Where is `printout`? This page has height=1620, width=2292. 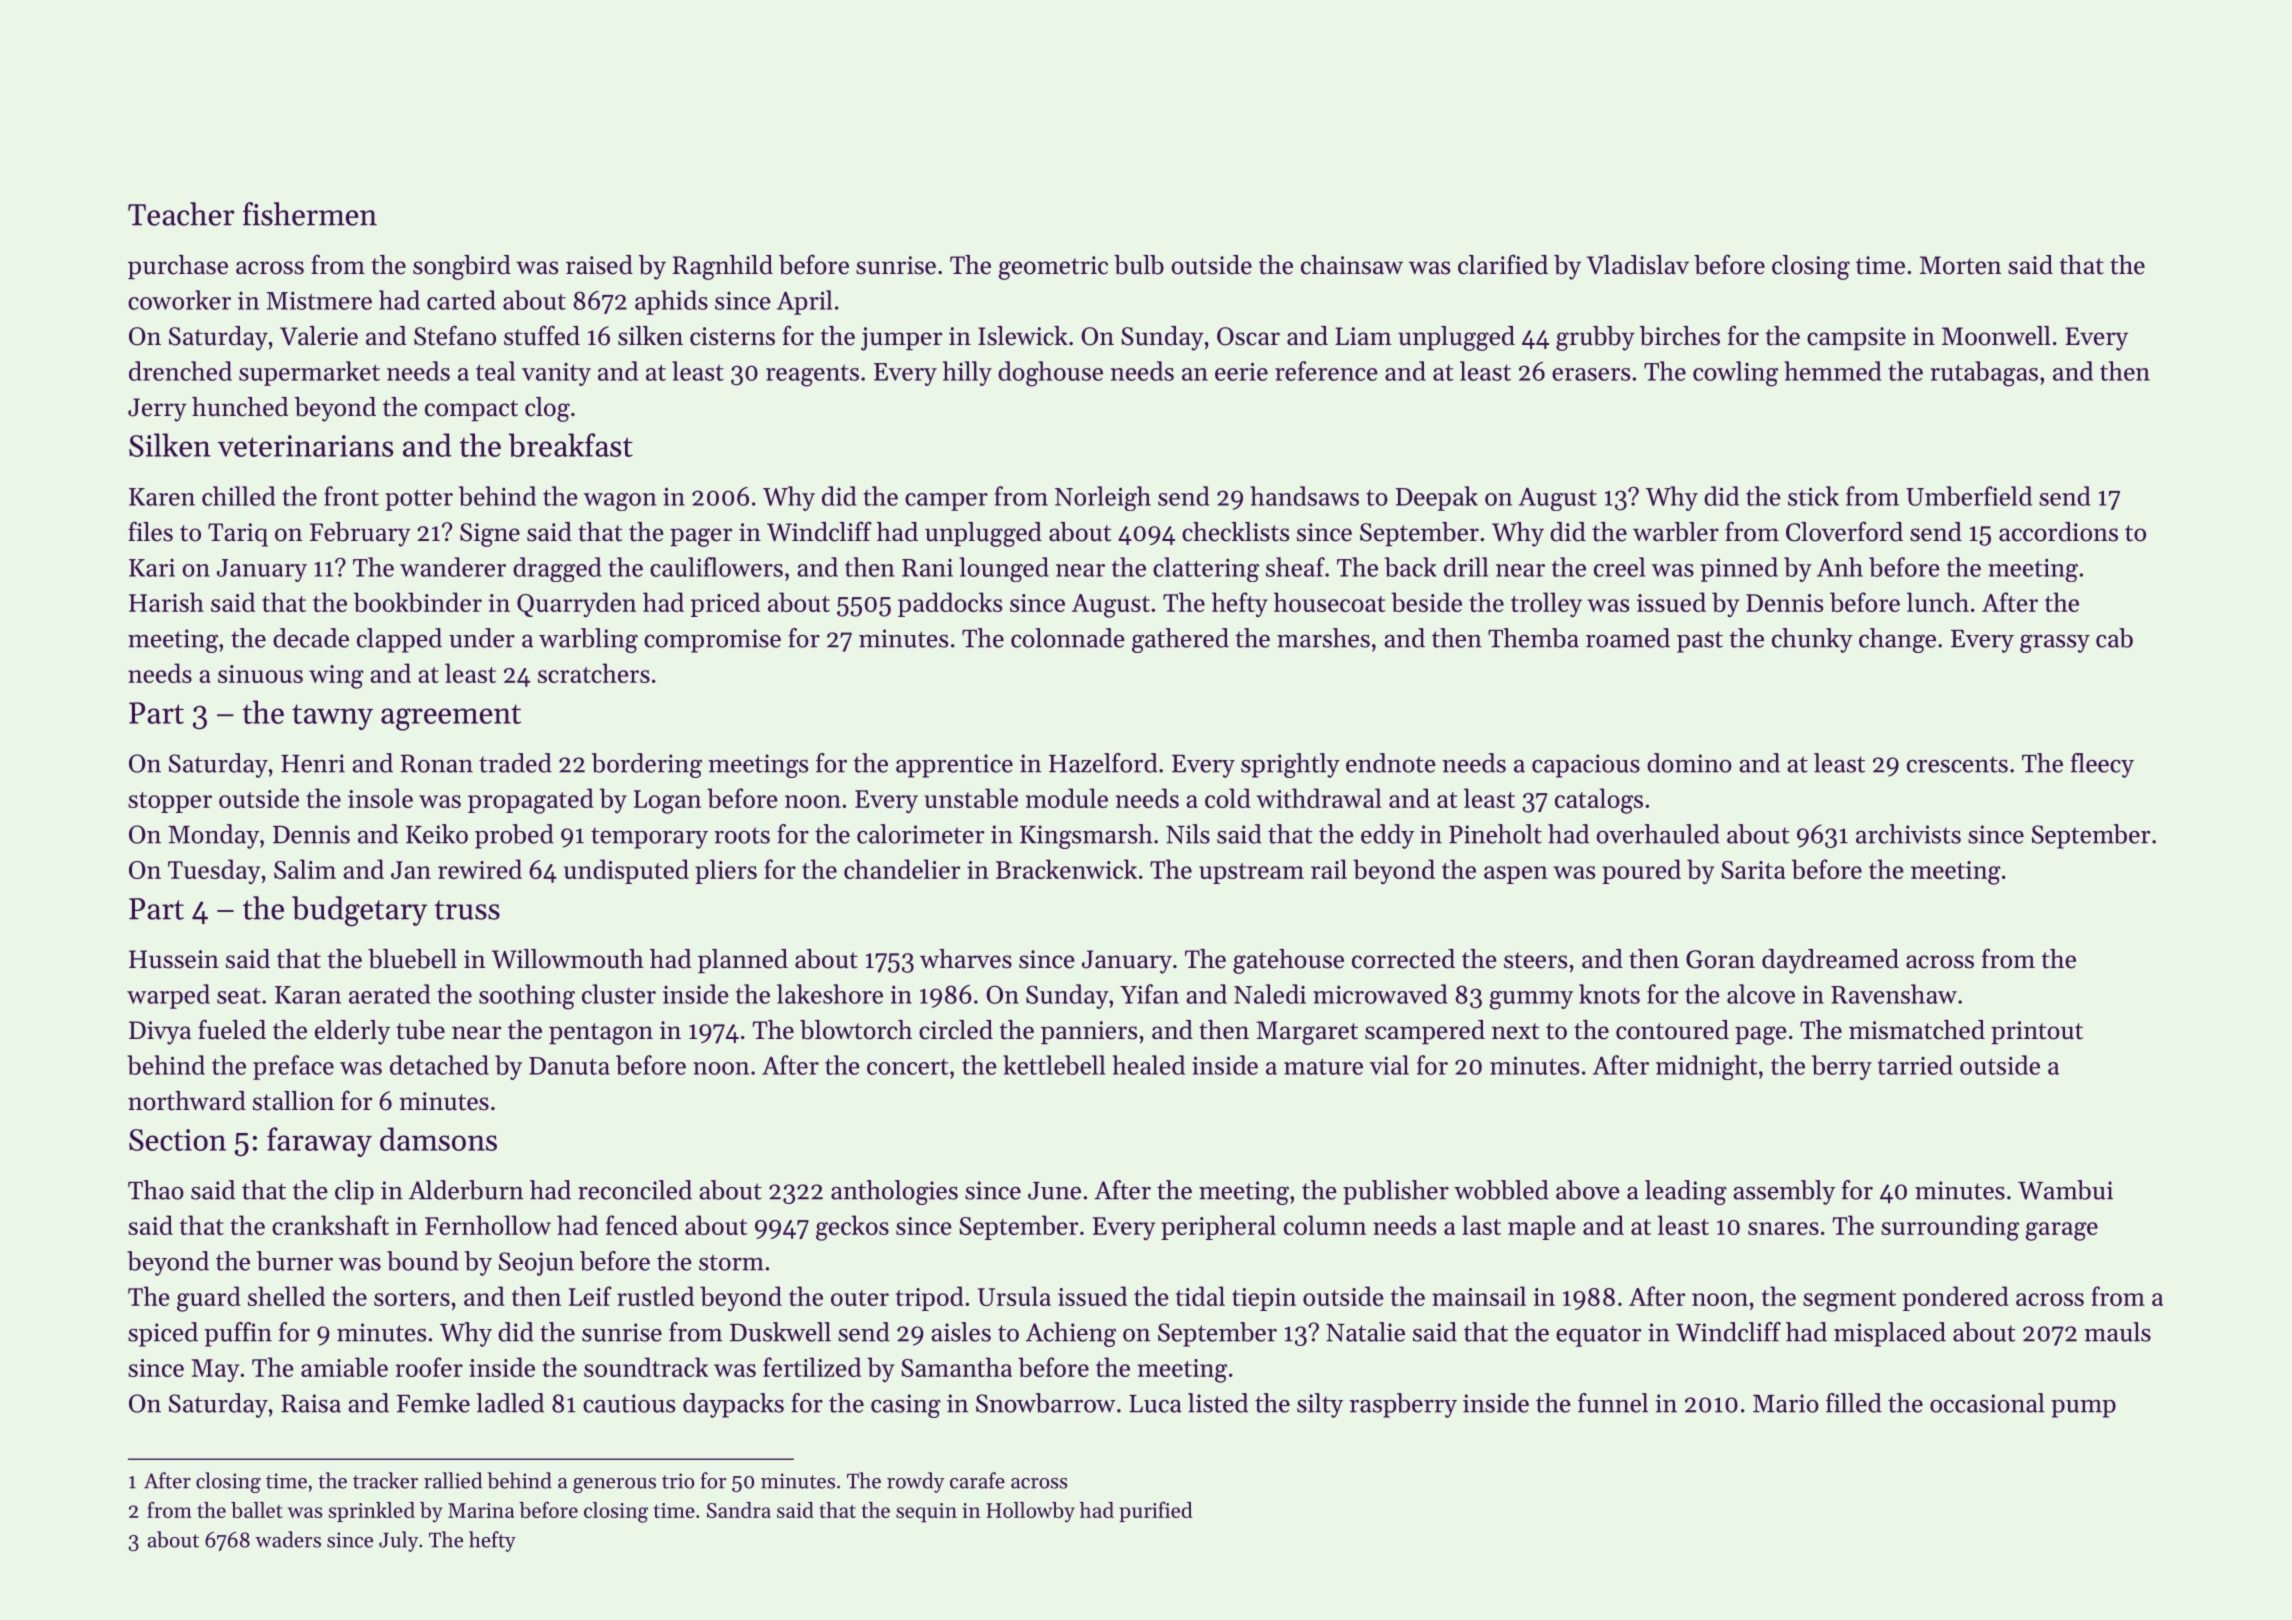
printout is located at coordinates (2037, 1032).
